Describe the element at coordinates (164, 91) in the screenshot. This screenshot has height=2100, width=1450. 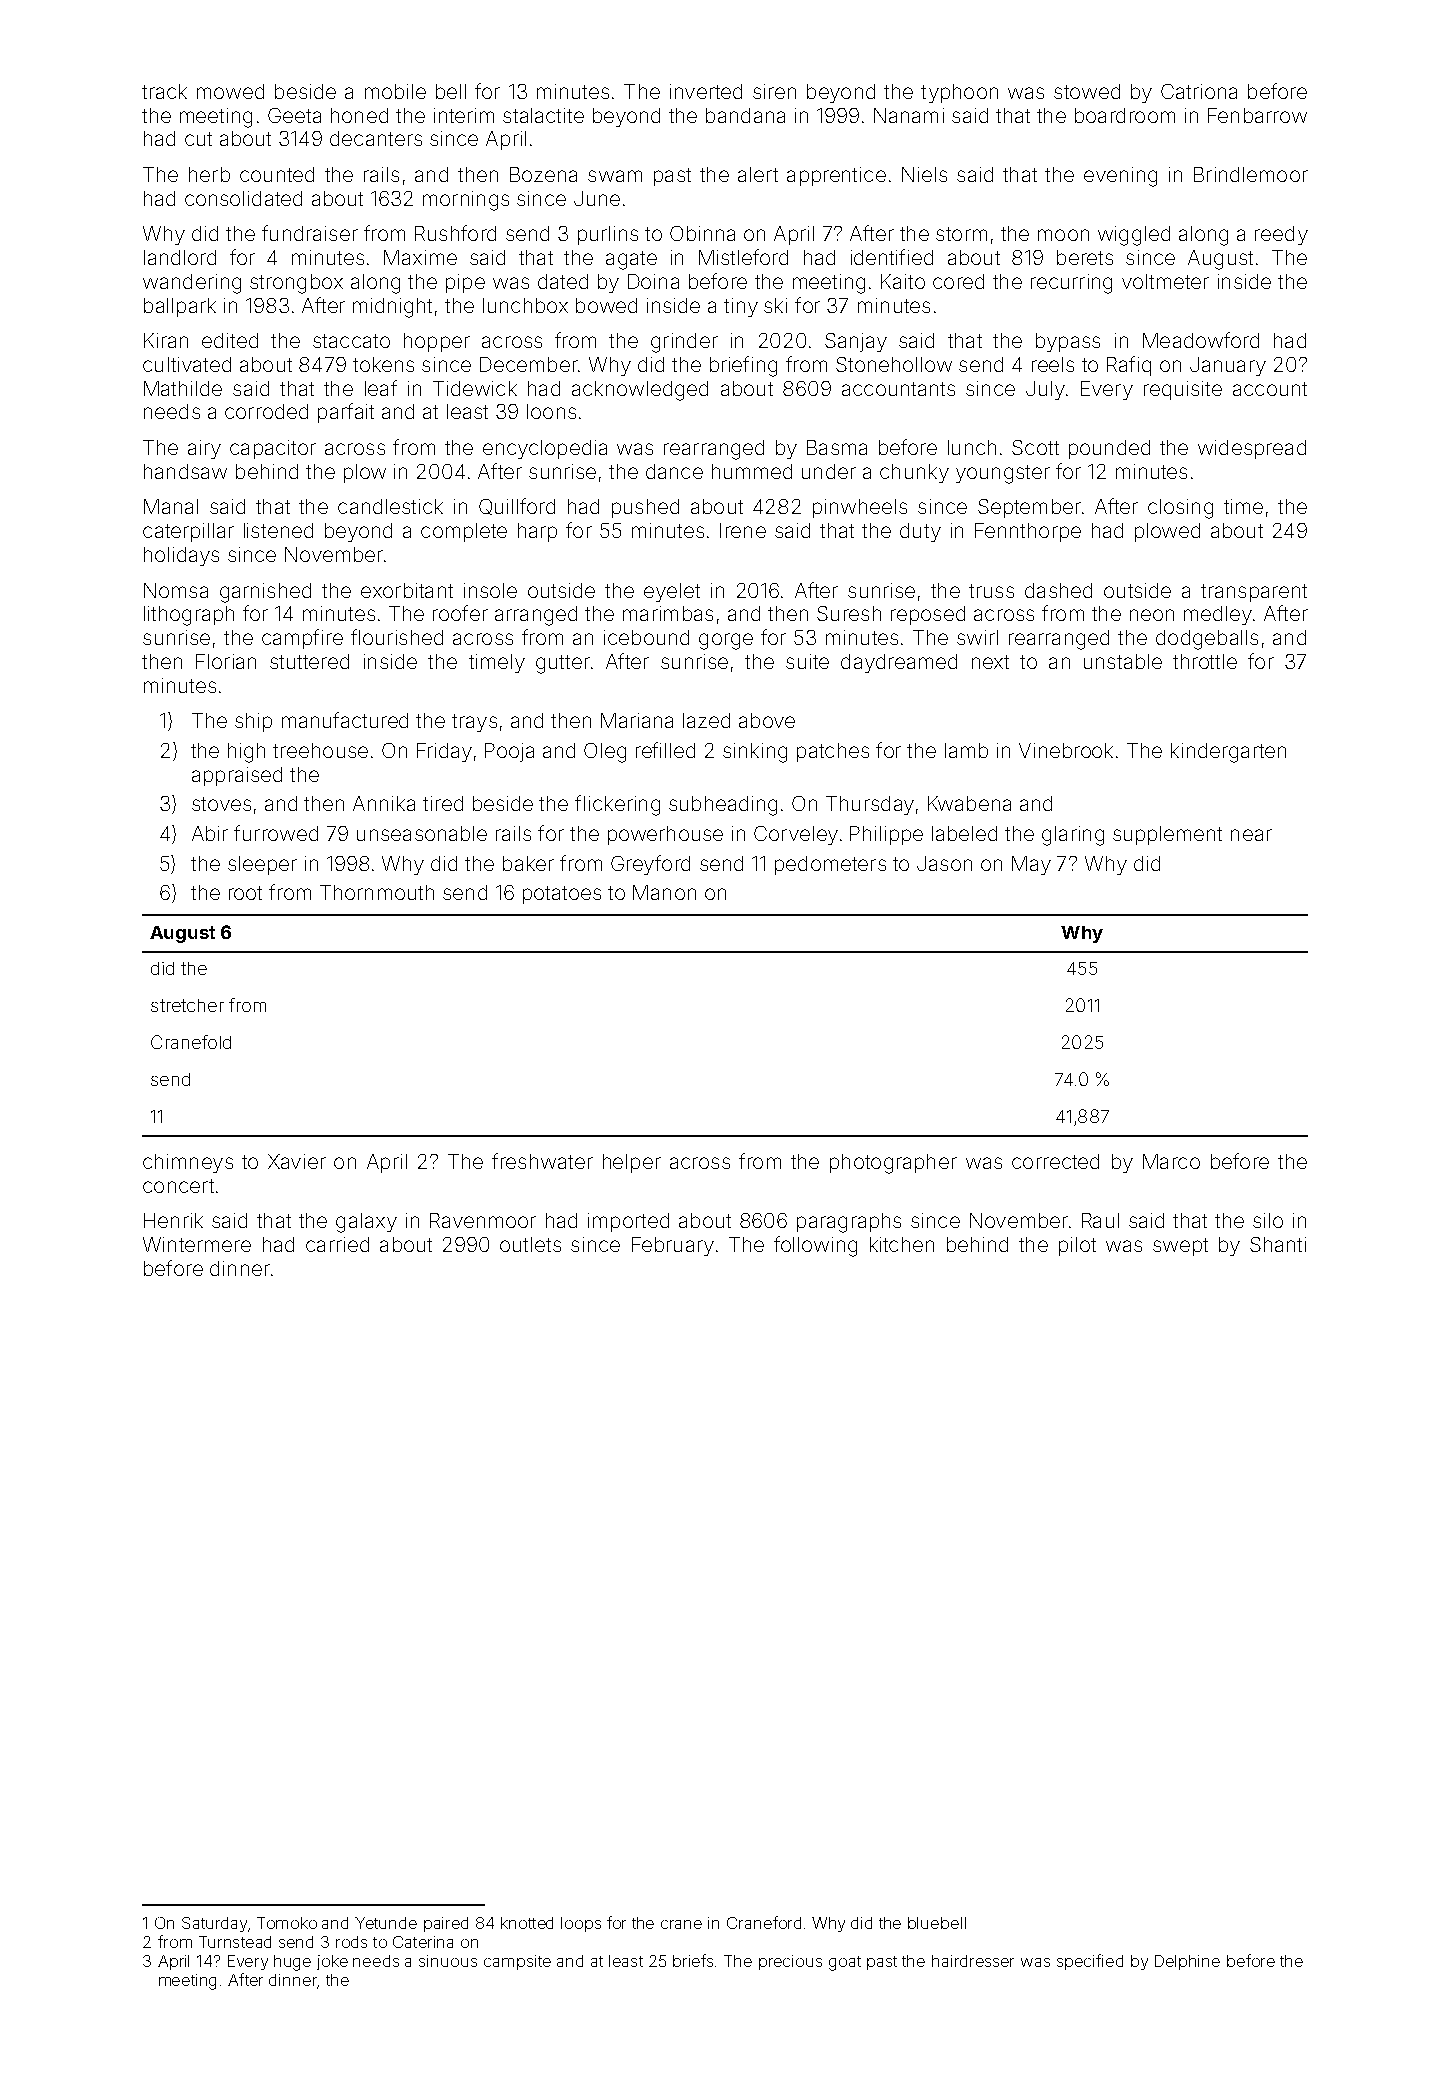
I see `track` at that location.
